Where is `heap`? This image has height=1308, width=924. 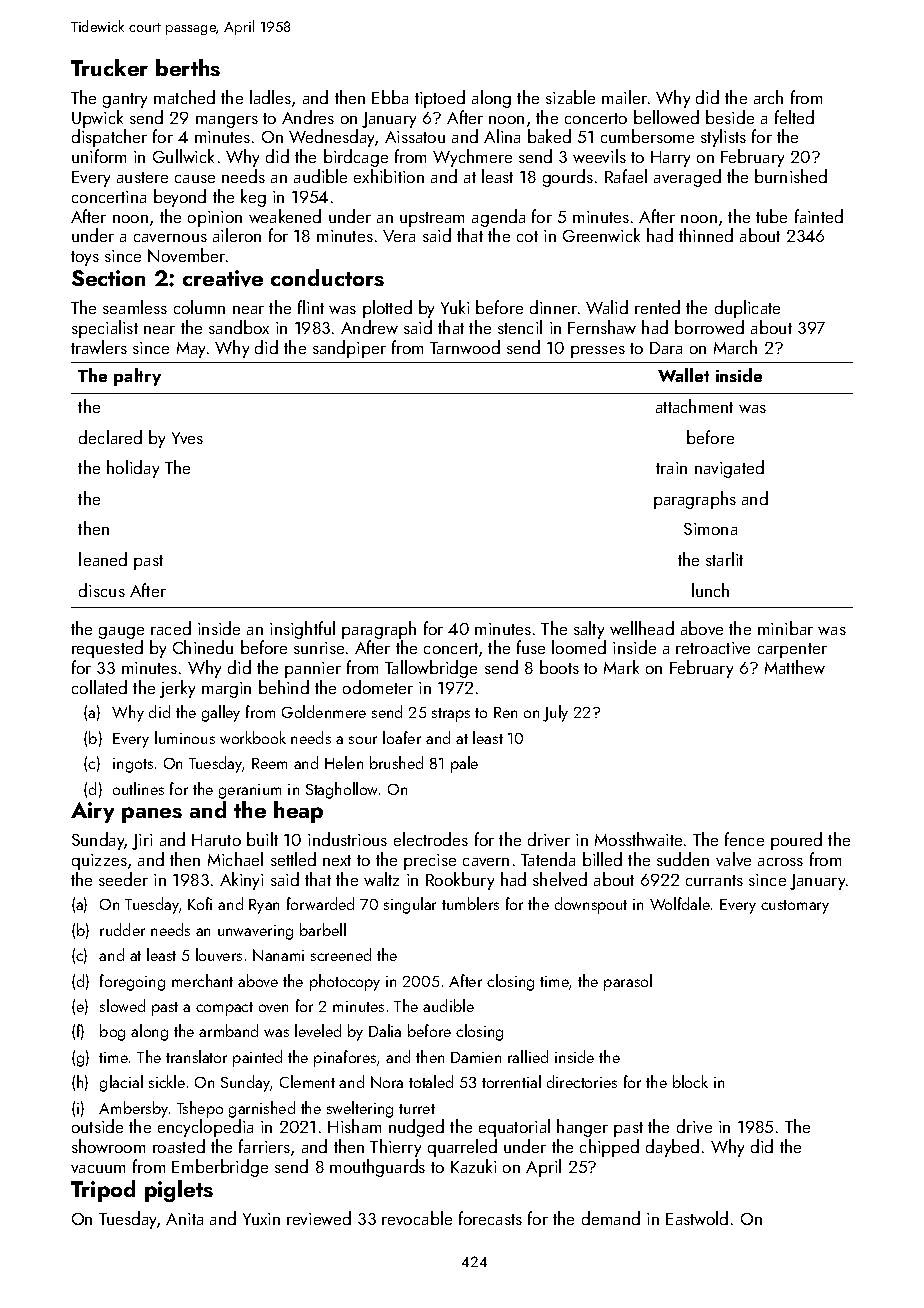
heap is located at coordinates (298, 812).
